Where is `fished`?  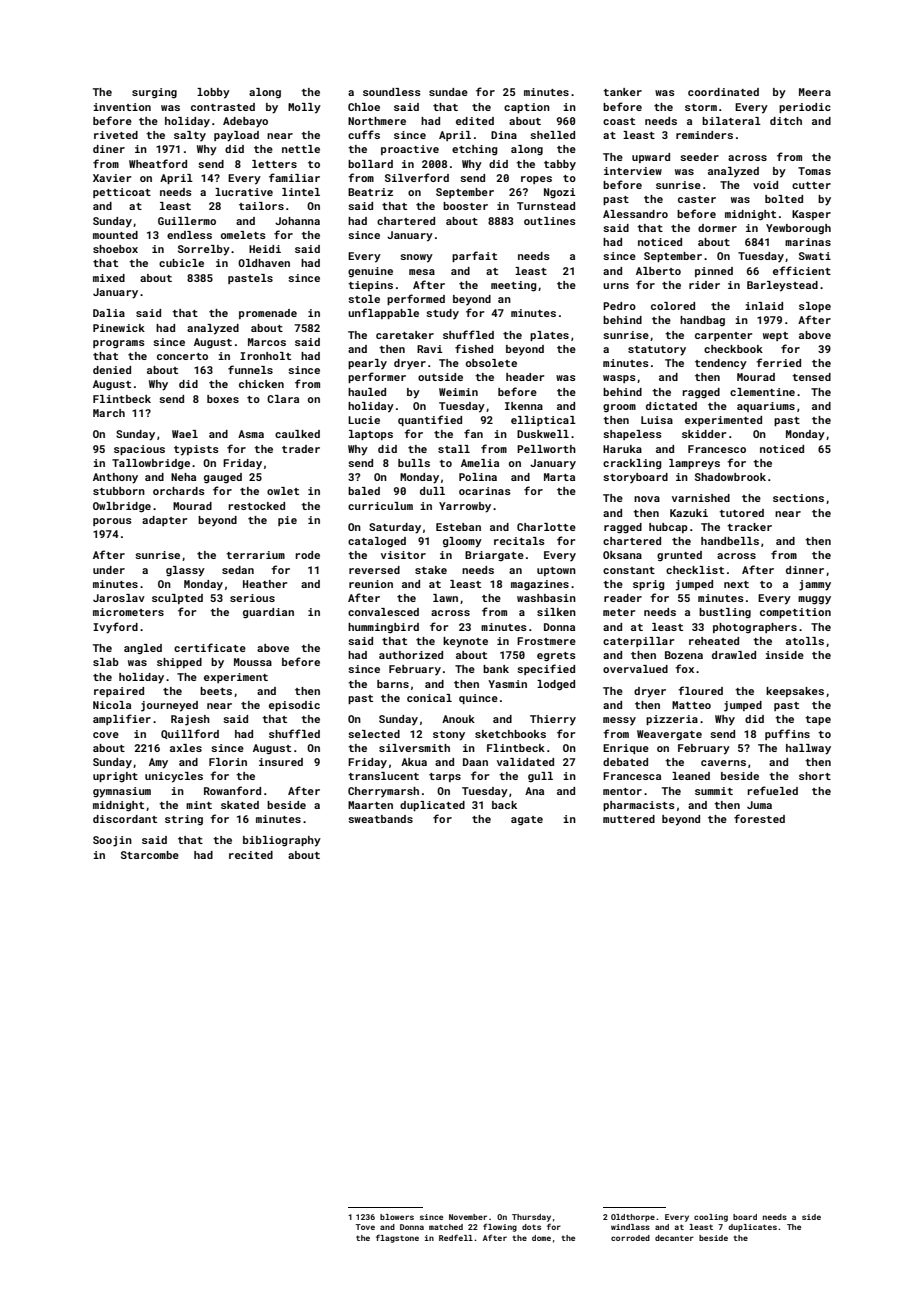 fished is located at coordinates (474, 348).
